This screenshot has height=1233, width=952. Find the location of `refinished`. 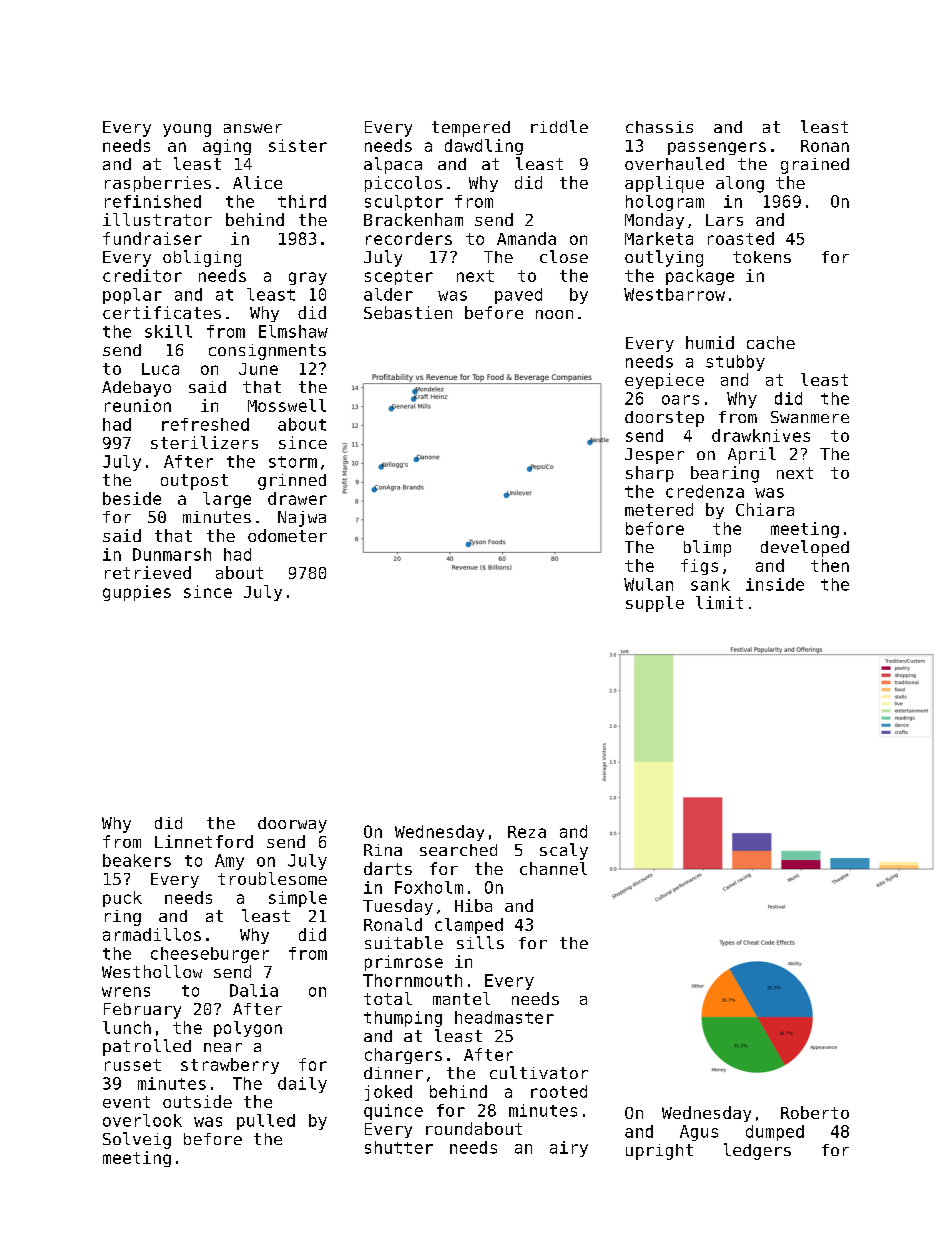

refinished is located at coordinates (153, 201).
